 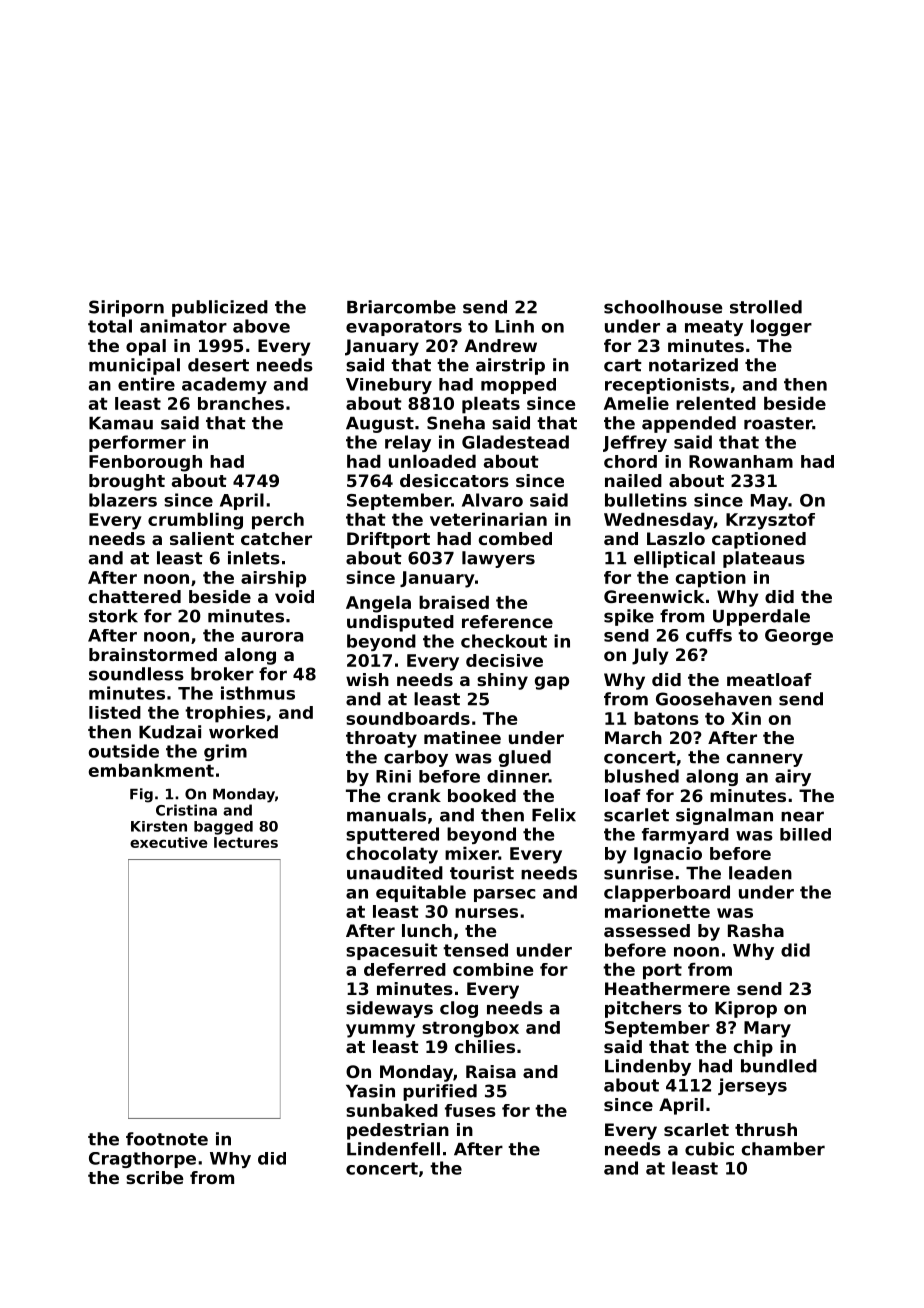 I want to click on scribe, so click(x=154, y=1177).
